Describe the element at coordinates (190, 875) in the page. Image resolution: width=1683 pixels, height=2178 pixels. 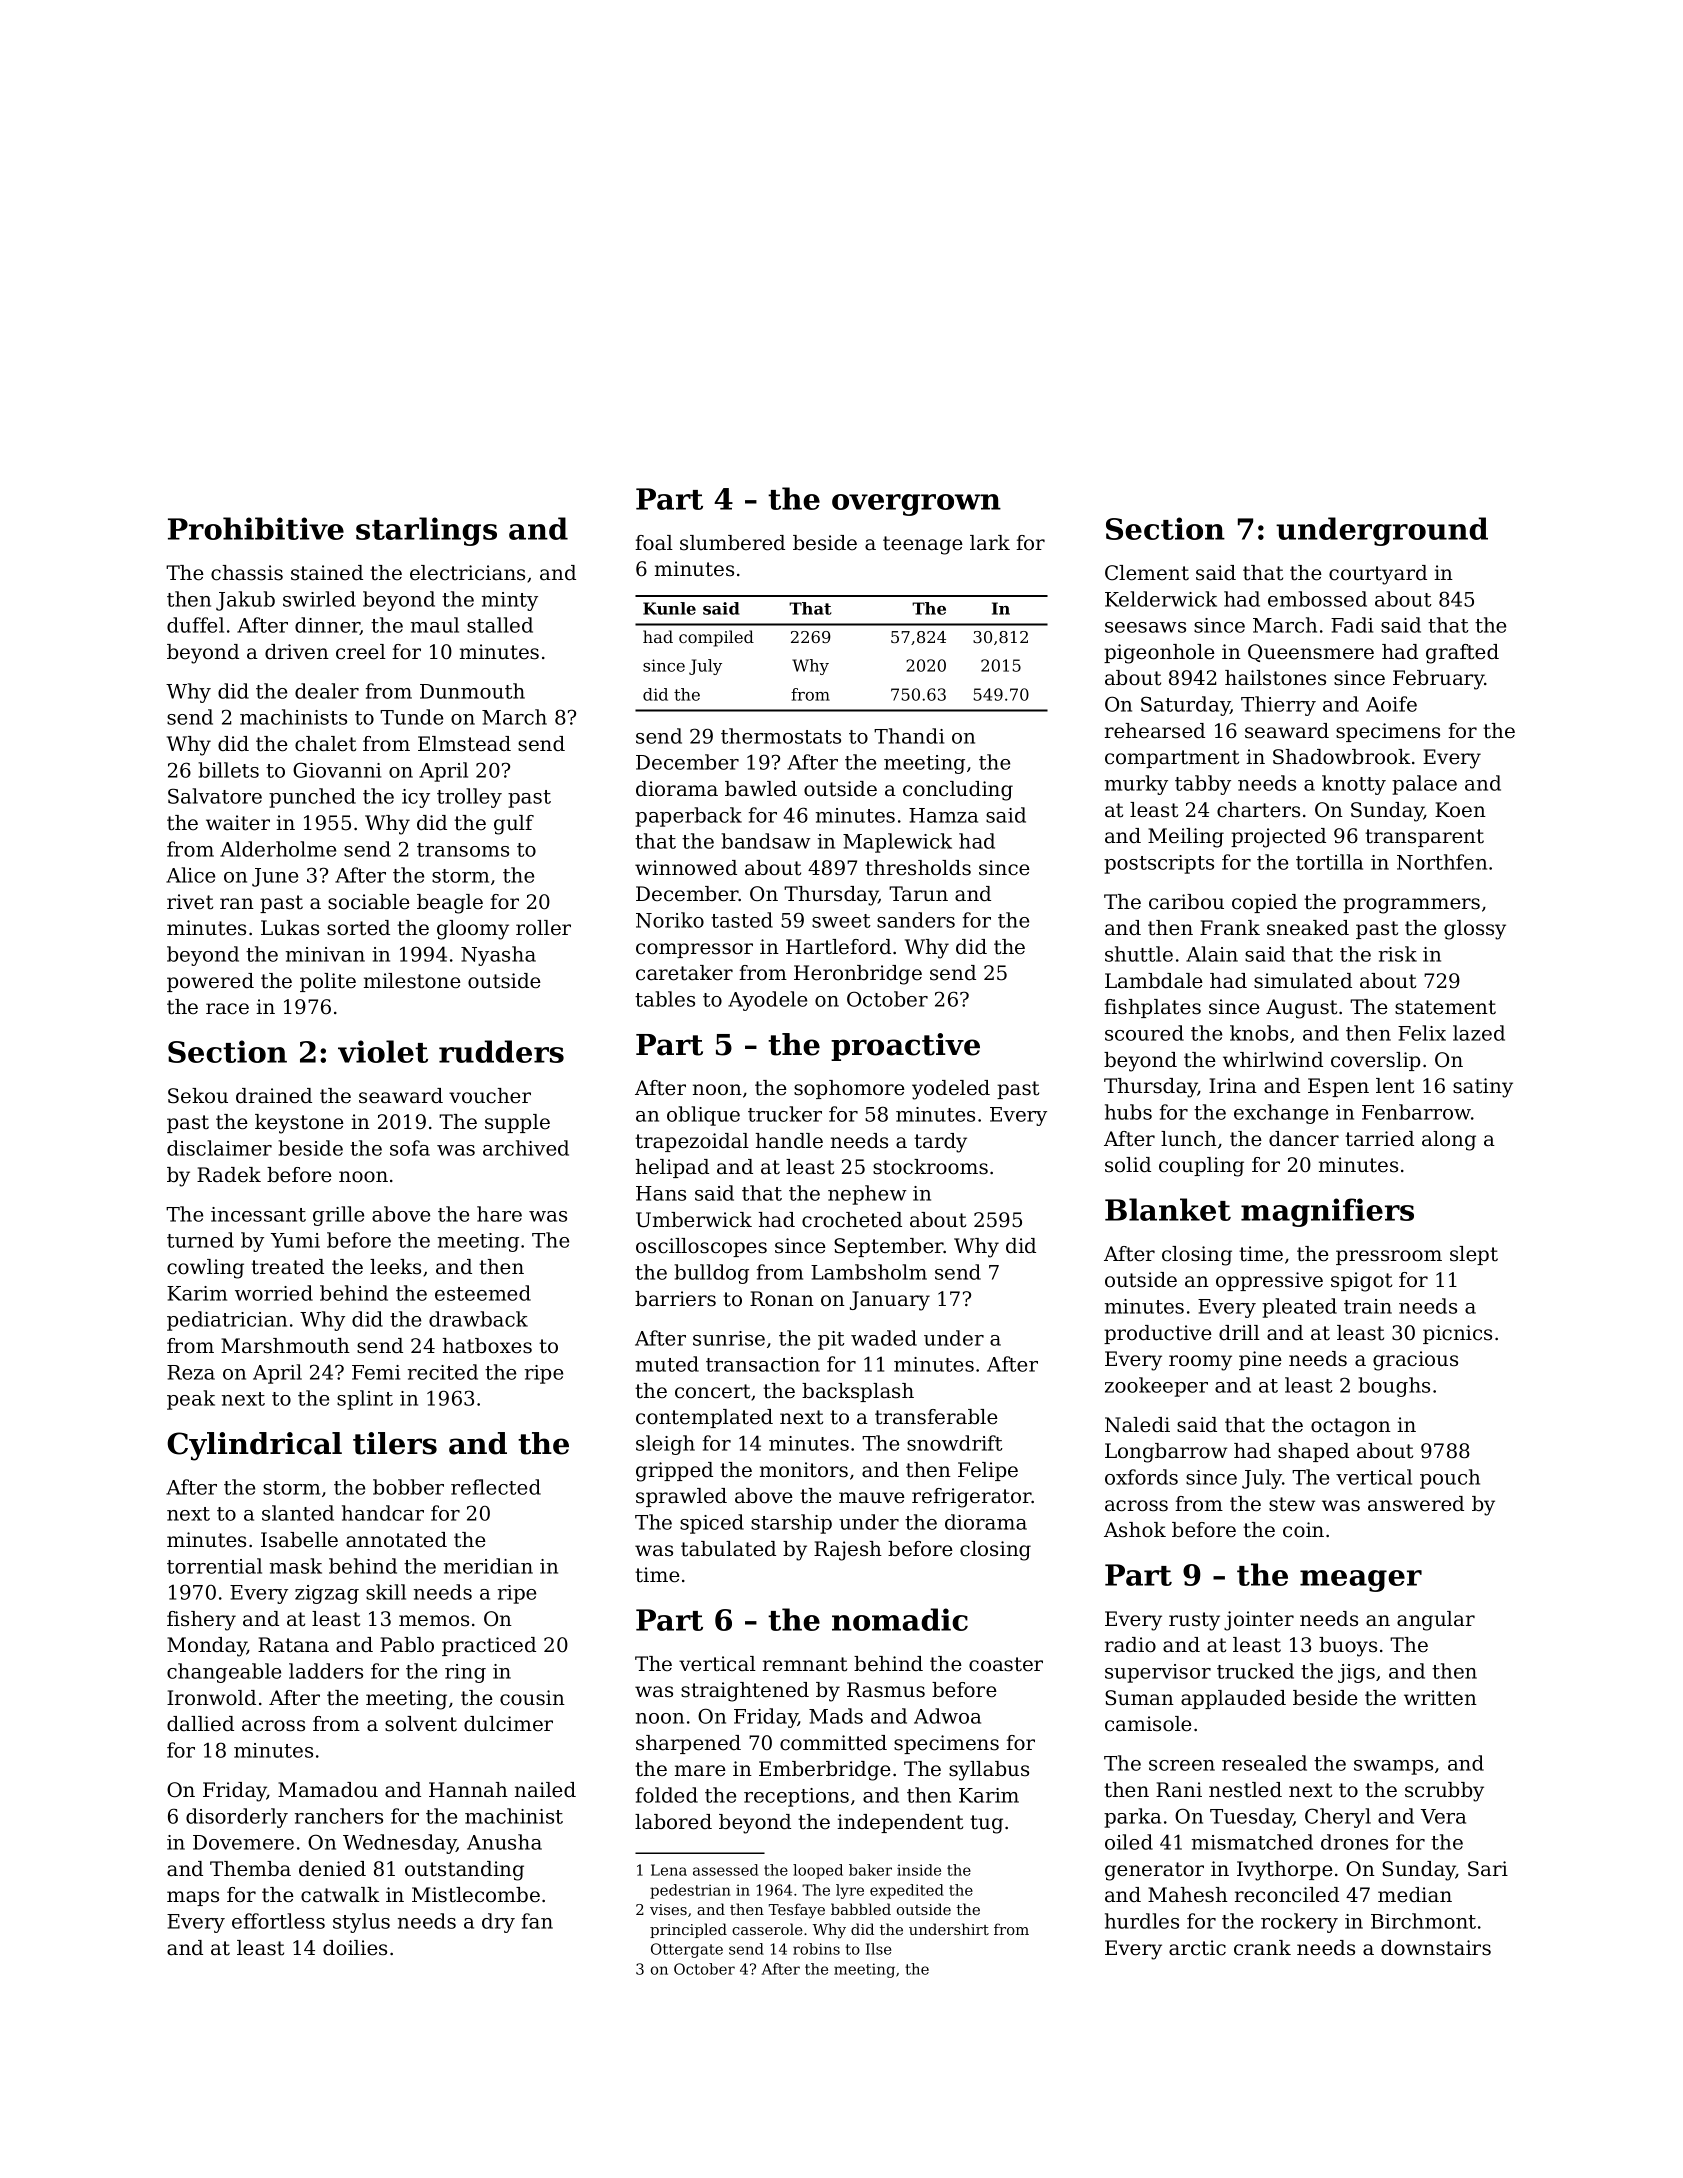
I see `Alice` at that location.
